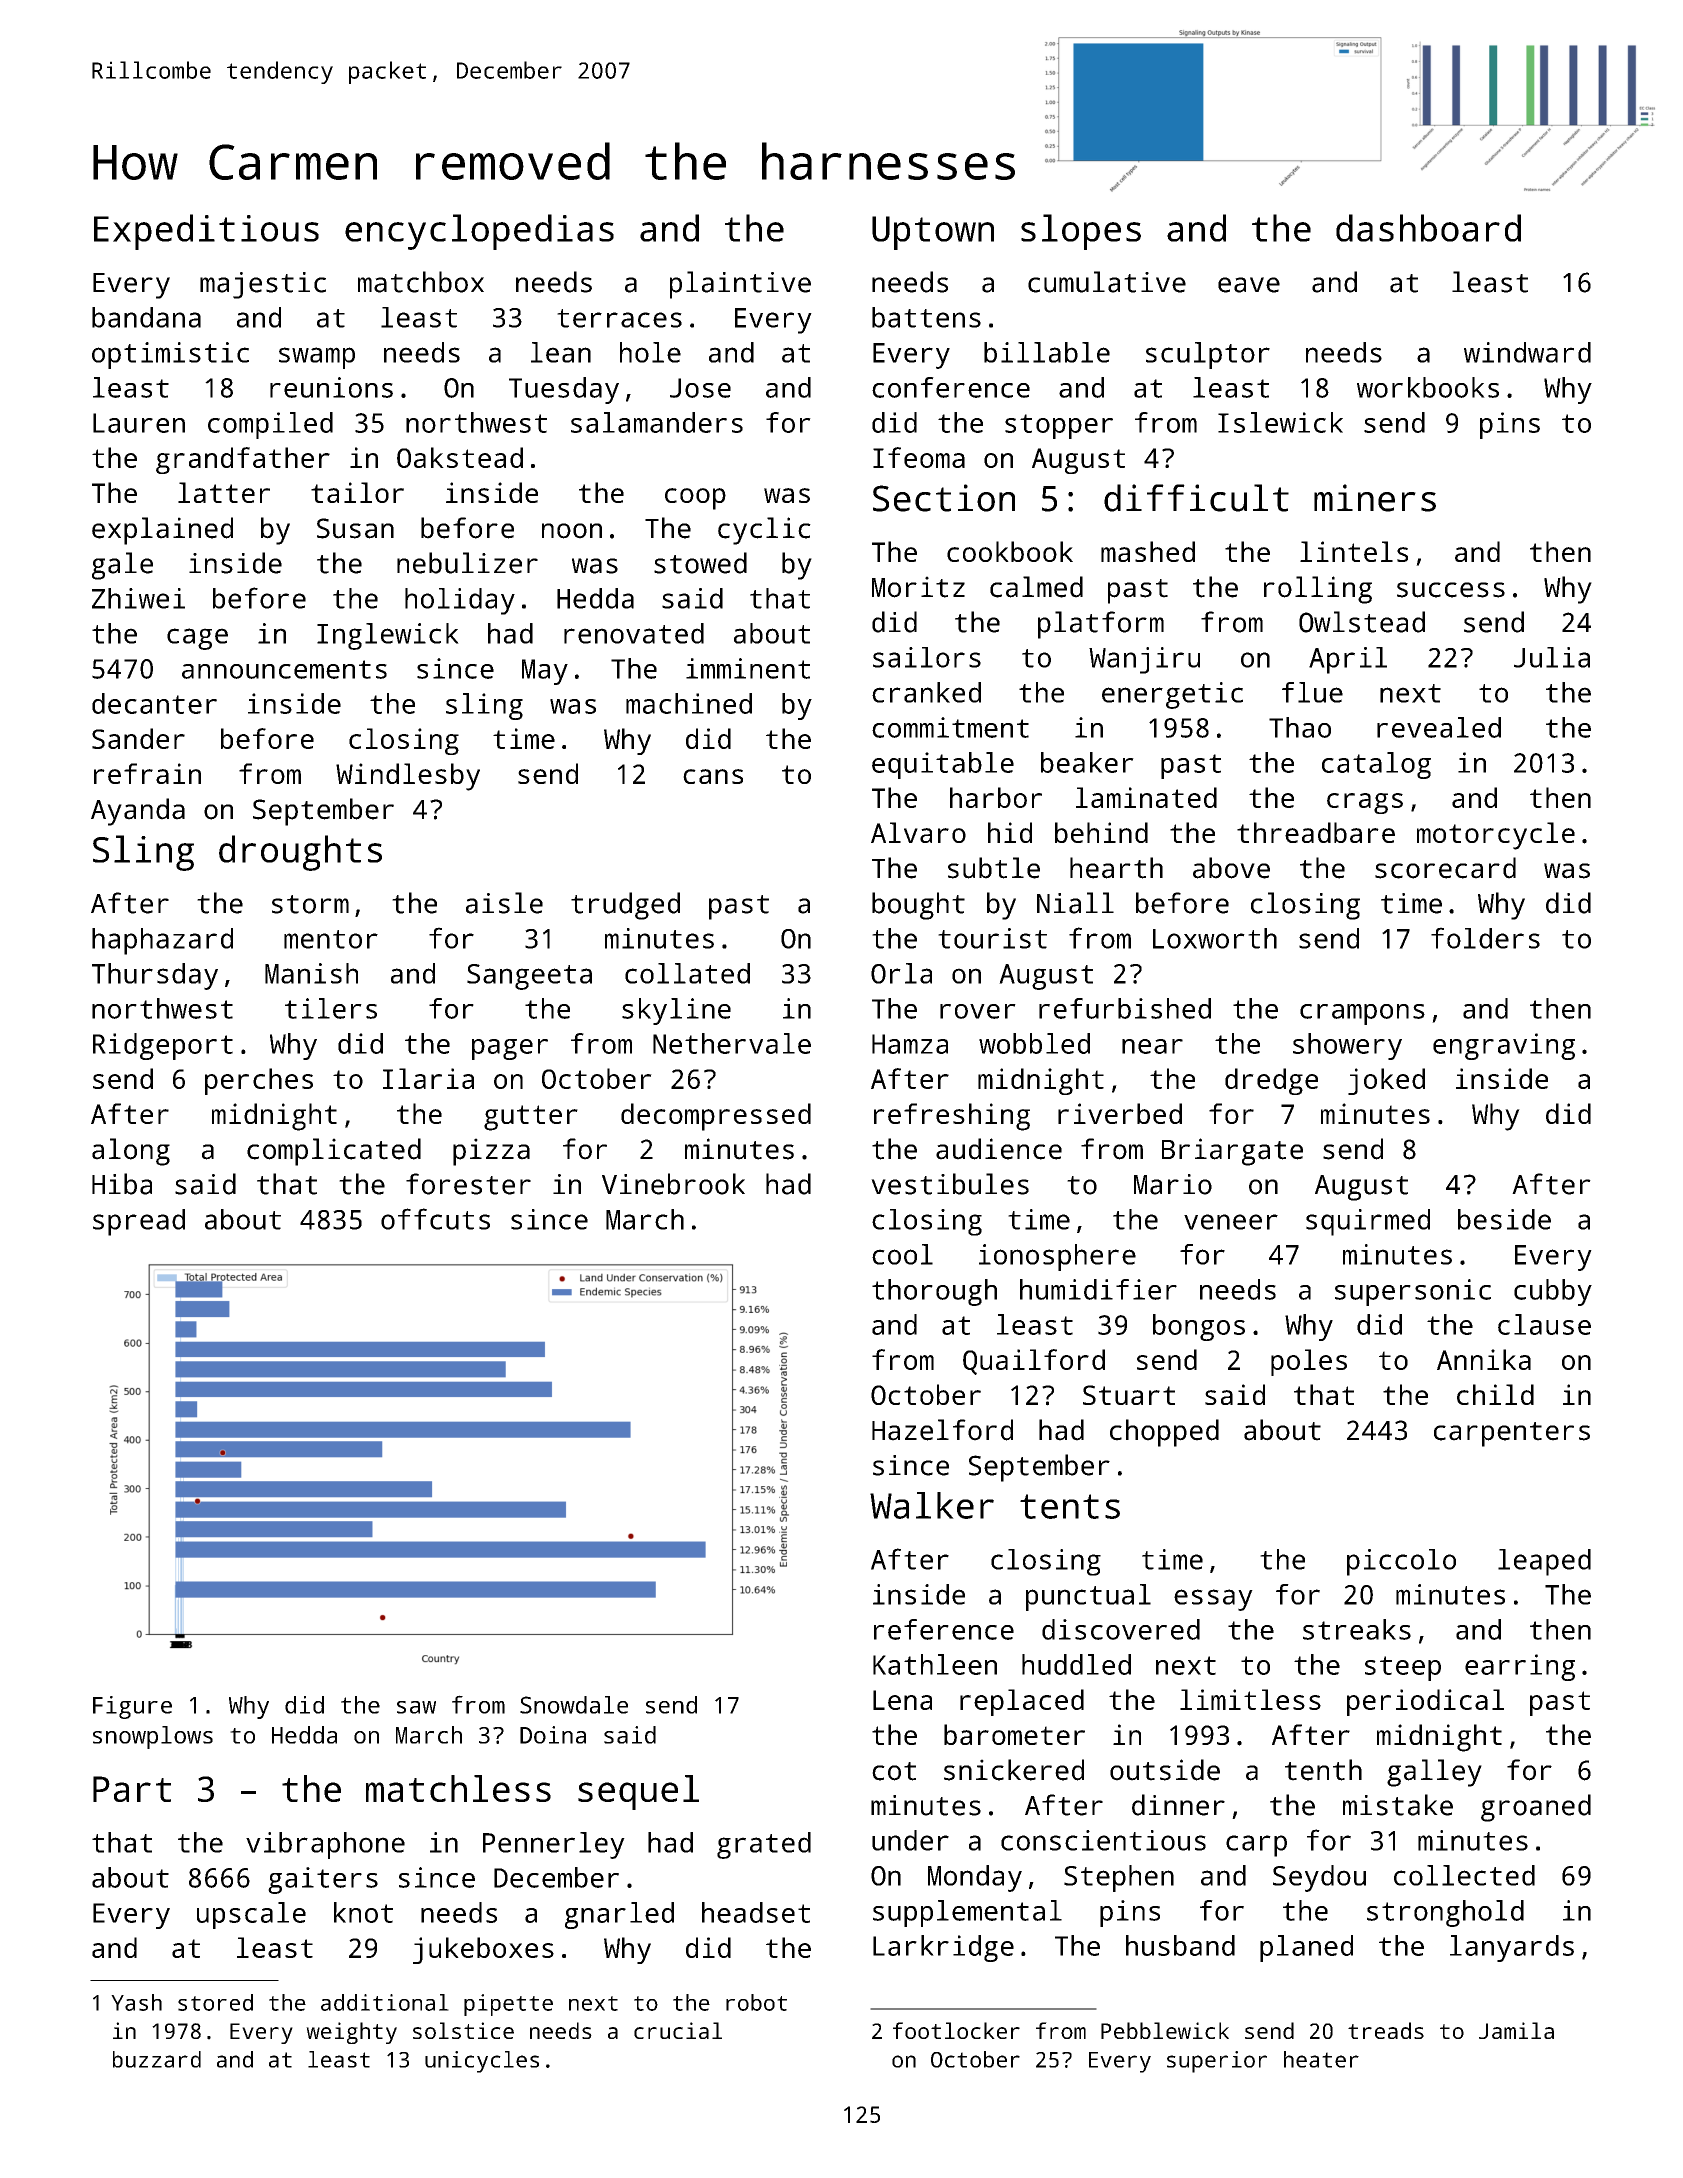  What do you see at coordinates (902, 1254) in the screenshot?
I see `cool` at bounding box center [902, 1254].
